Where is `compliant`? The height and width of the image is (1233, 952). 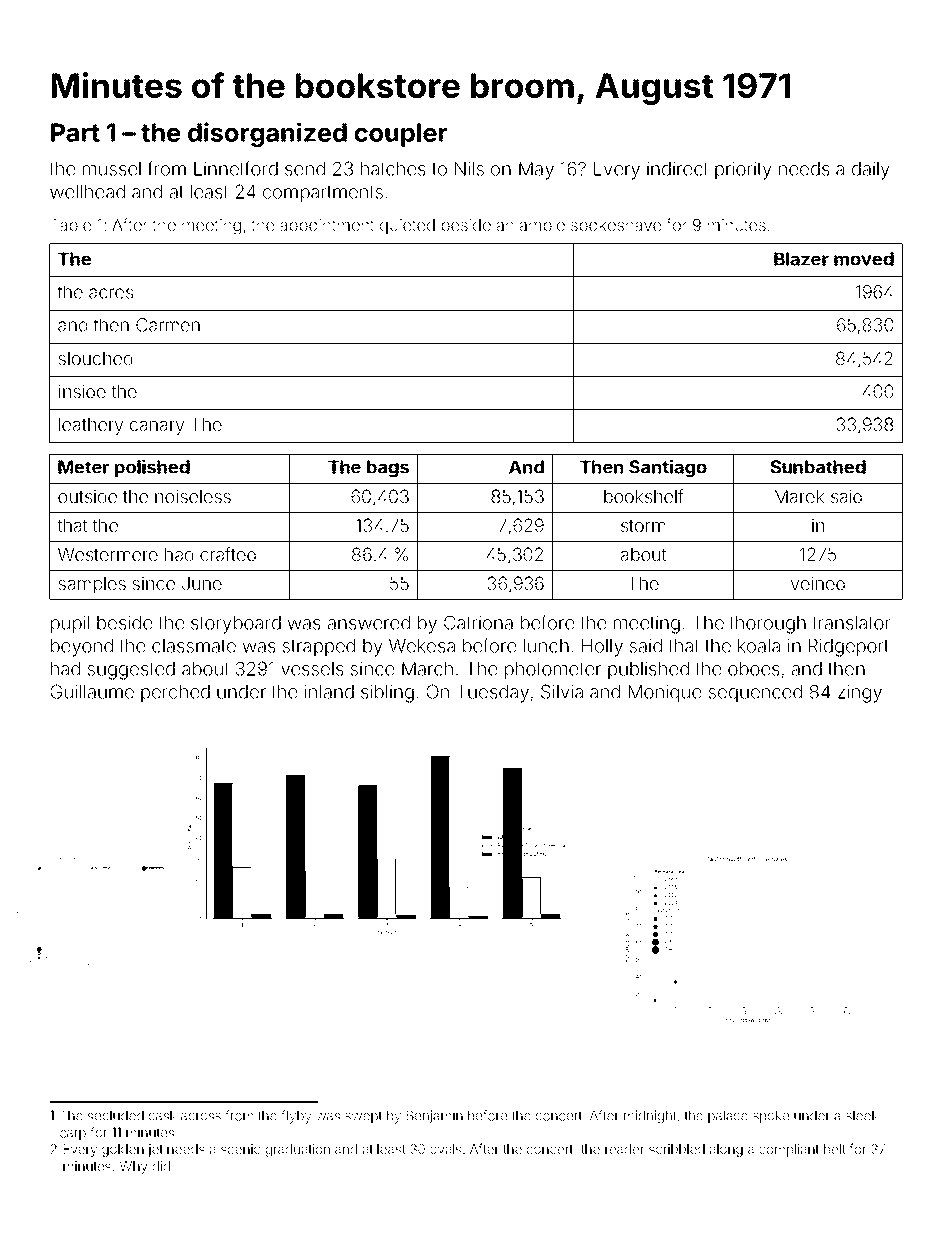
compliant is located at coordinates (789, 1150).
